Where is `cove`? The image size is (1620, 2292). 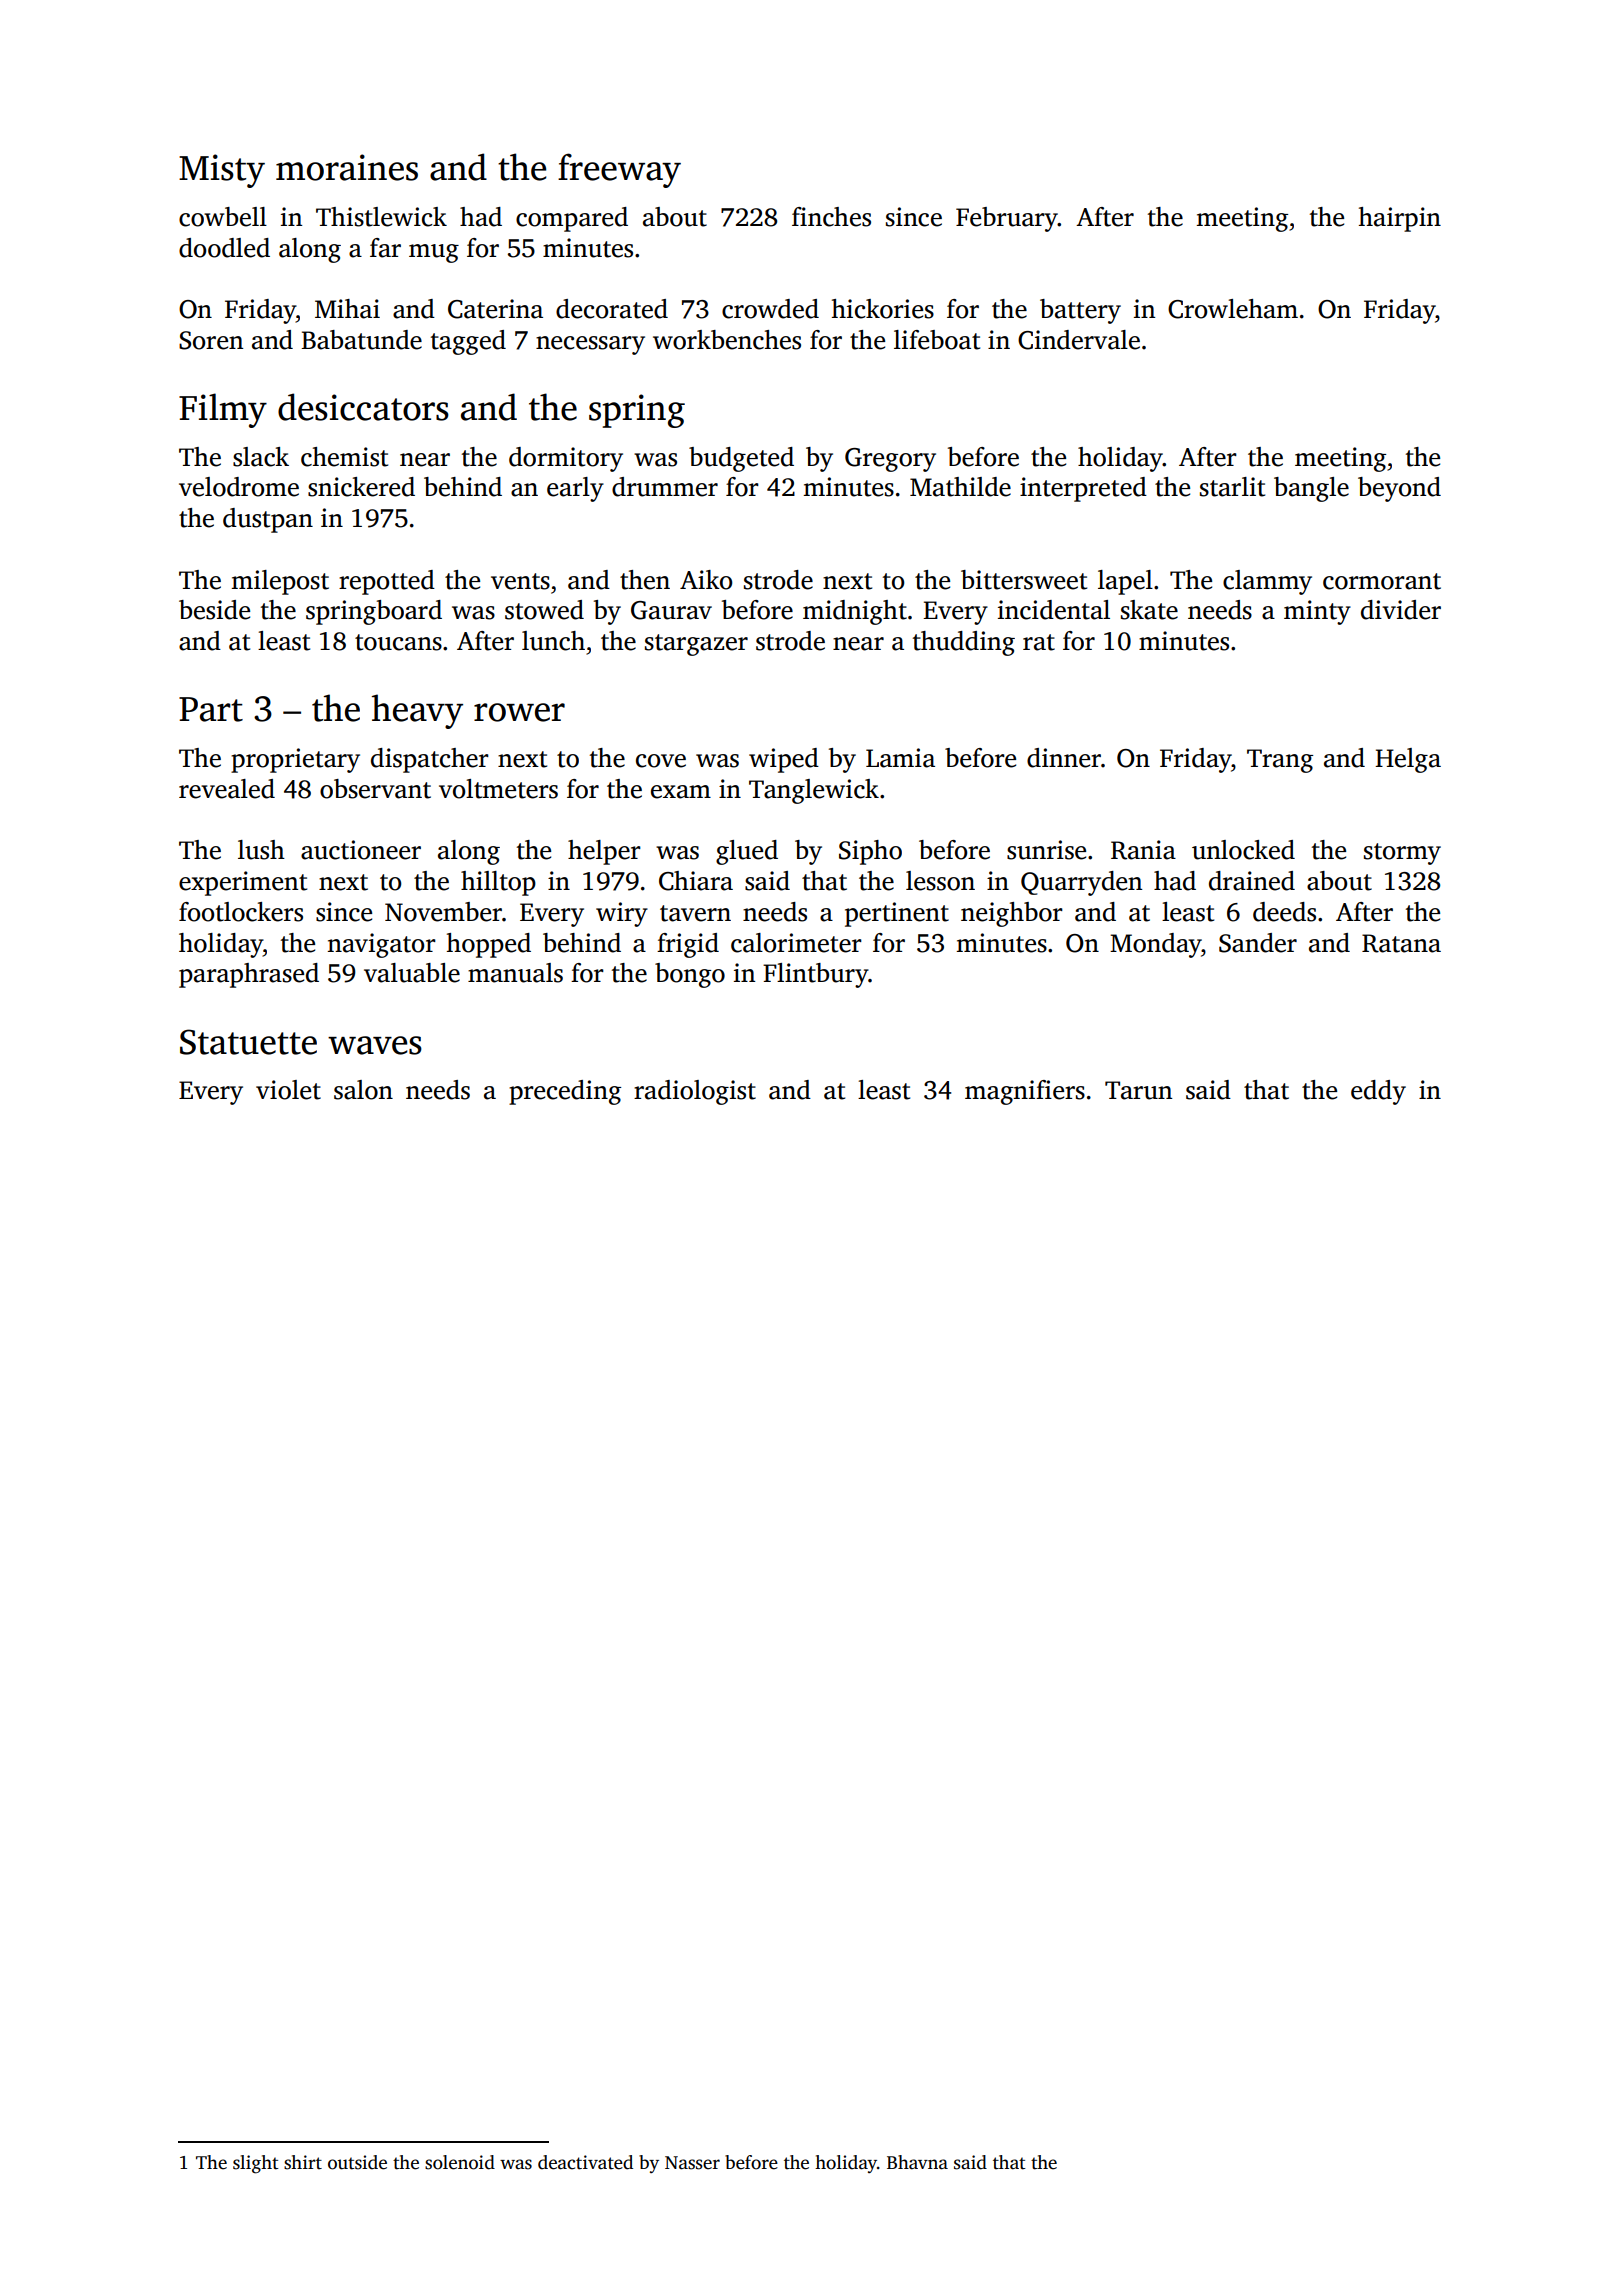
cove is located at coordinates (661, 761).
